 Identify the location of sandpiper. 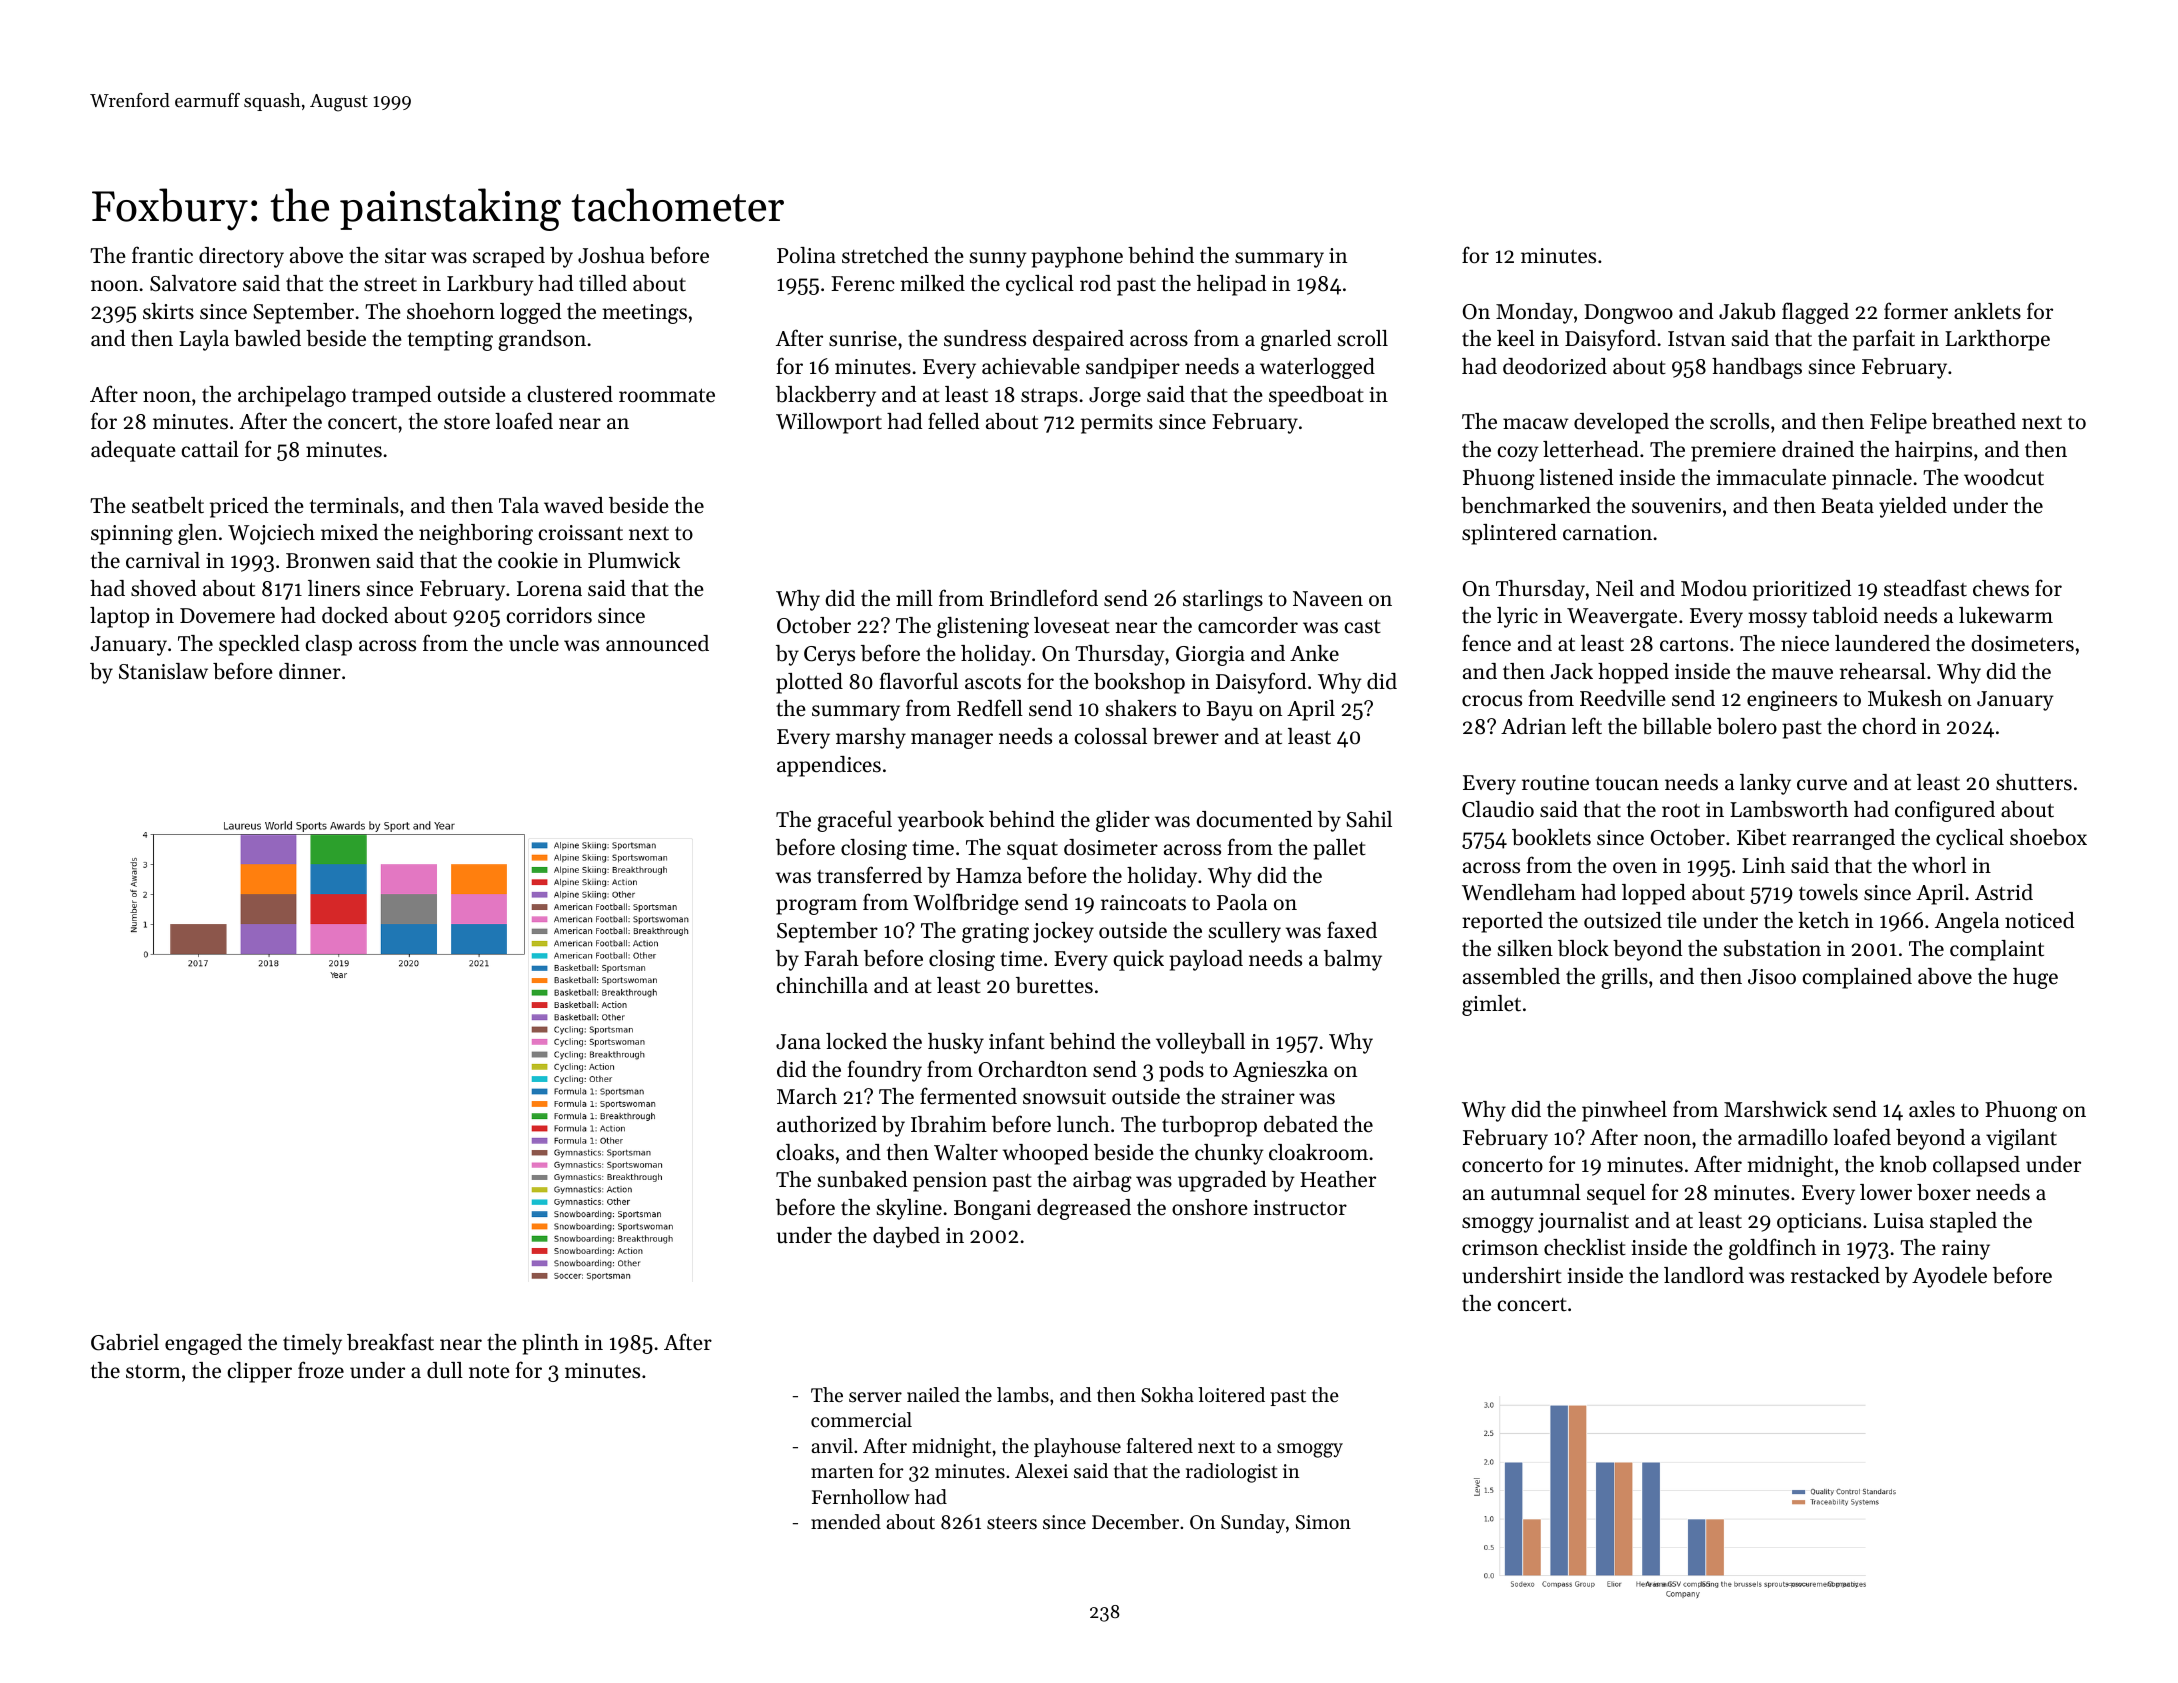
(1133, 368).
